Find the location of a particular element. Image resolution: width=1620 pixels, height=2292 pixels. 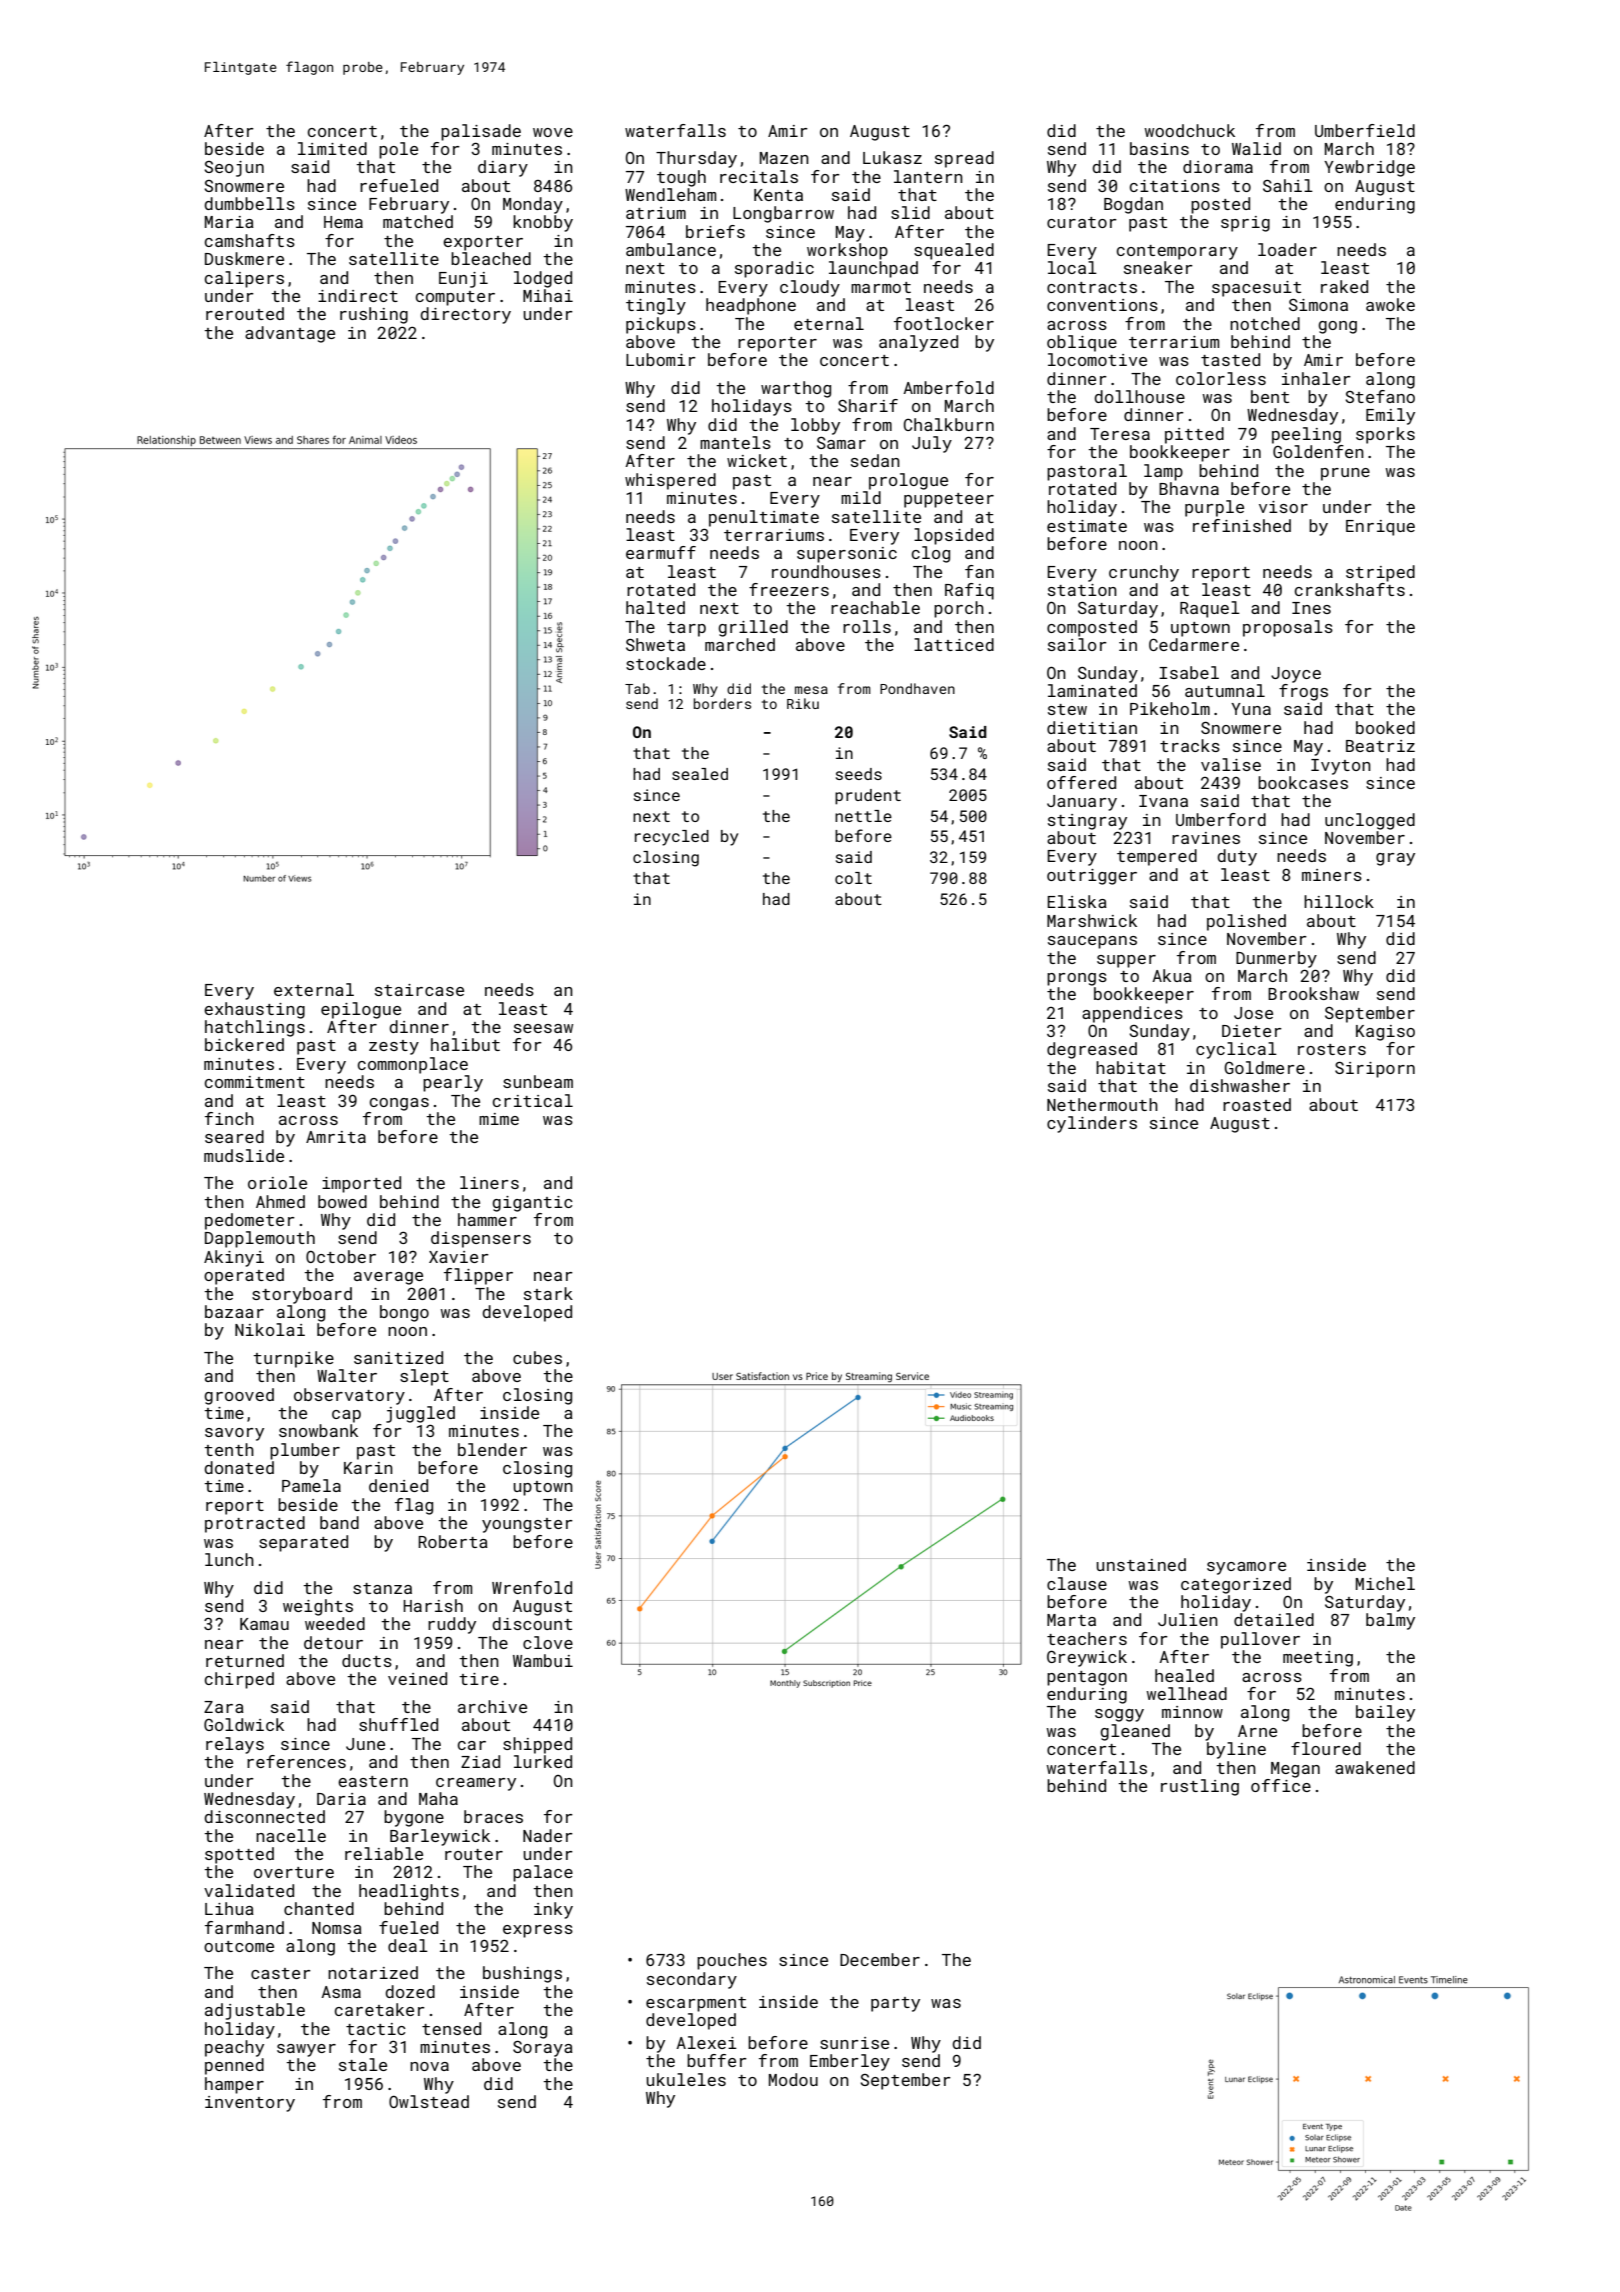

colt is located at coordinates (853, 878).
